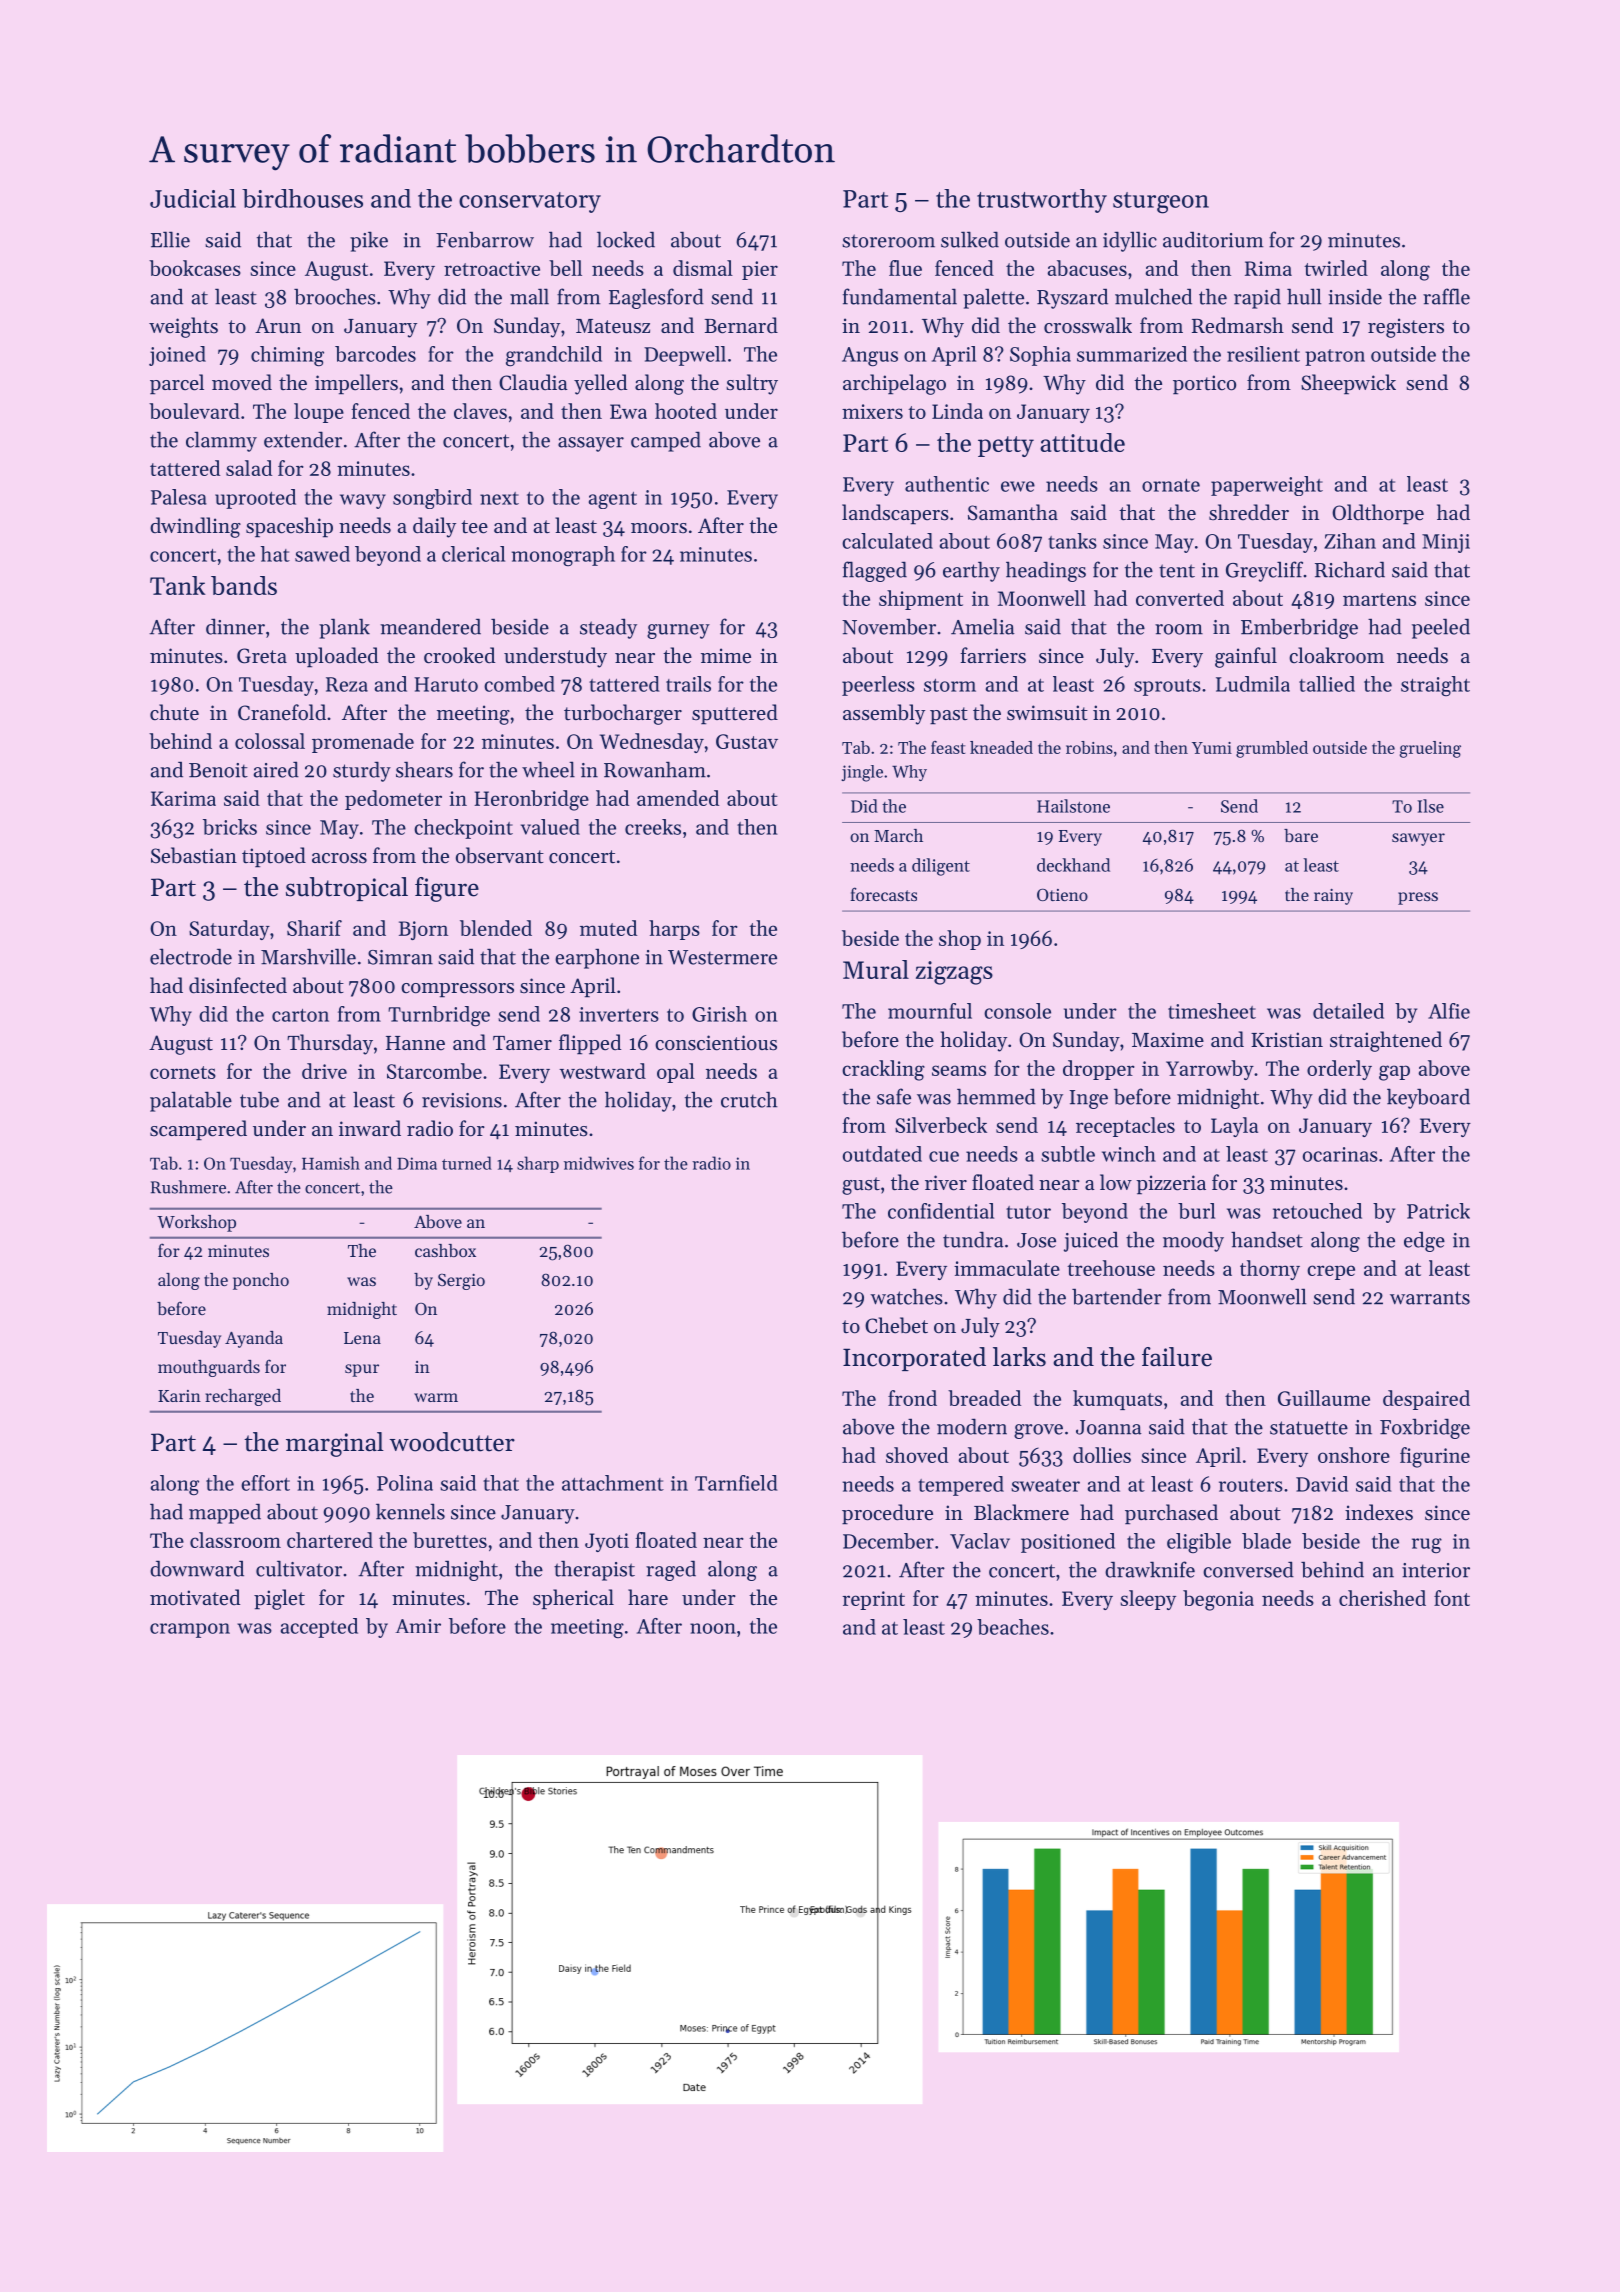 The height and width of the document is (2292, 1620). What do you see at coordinates (1348, 384) in the document?
I see `Sheepwick` at bounding box center [1348, 384].
